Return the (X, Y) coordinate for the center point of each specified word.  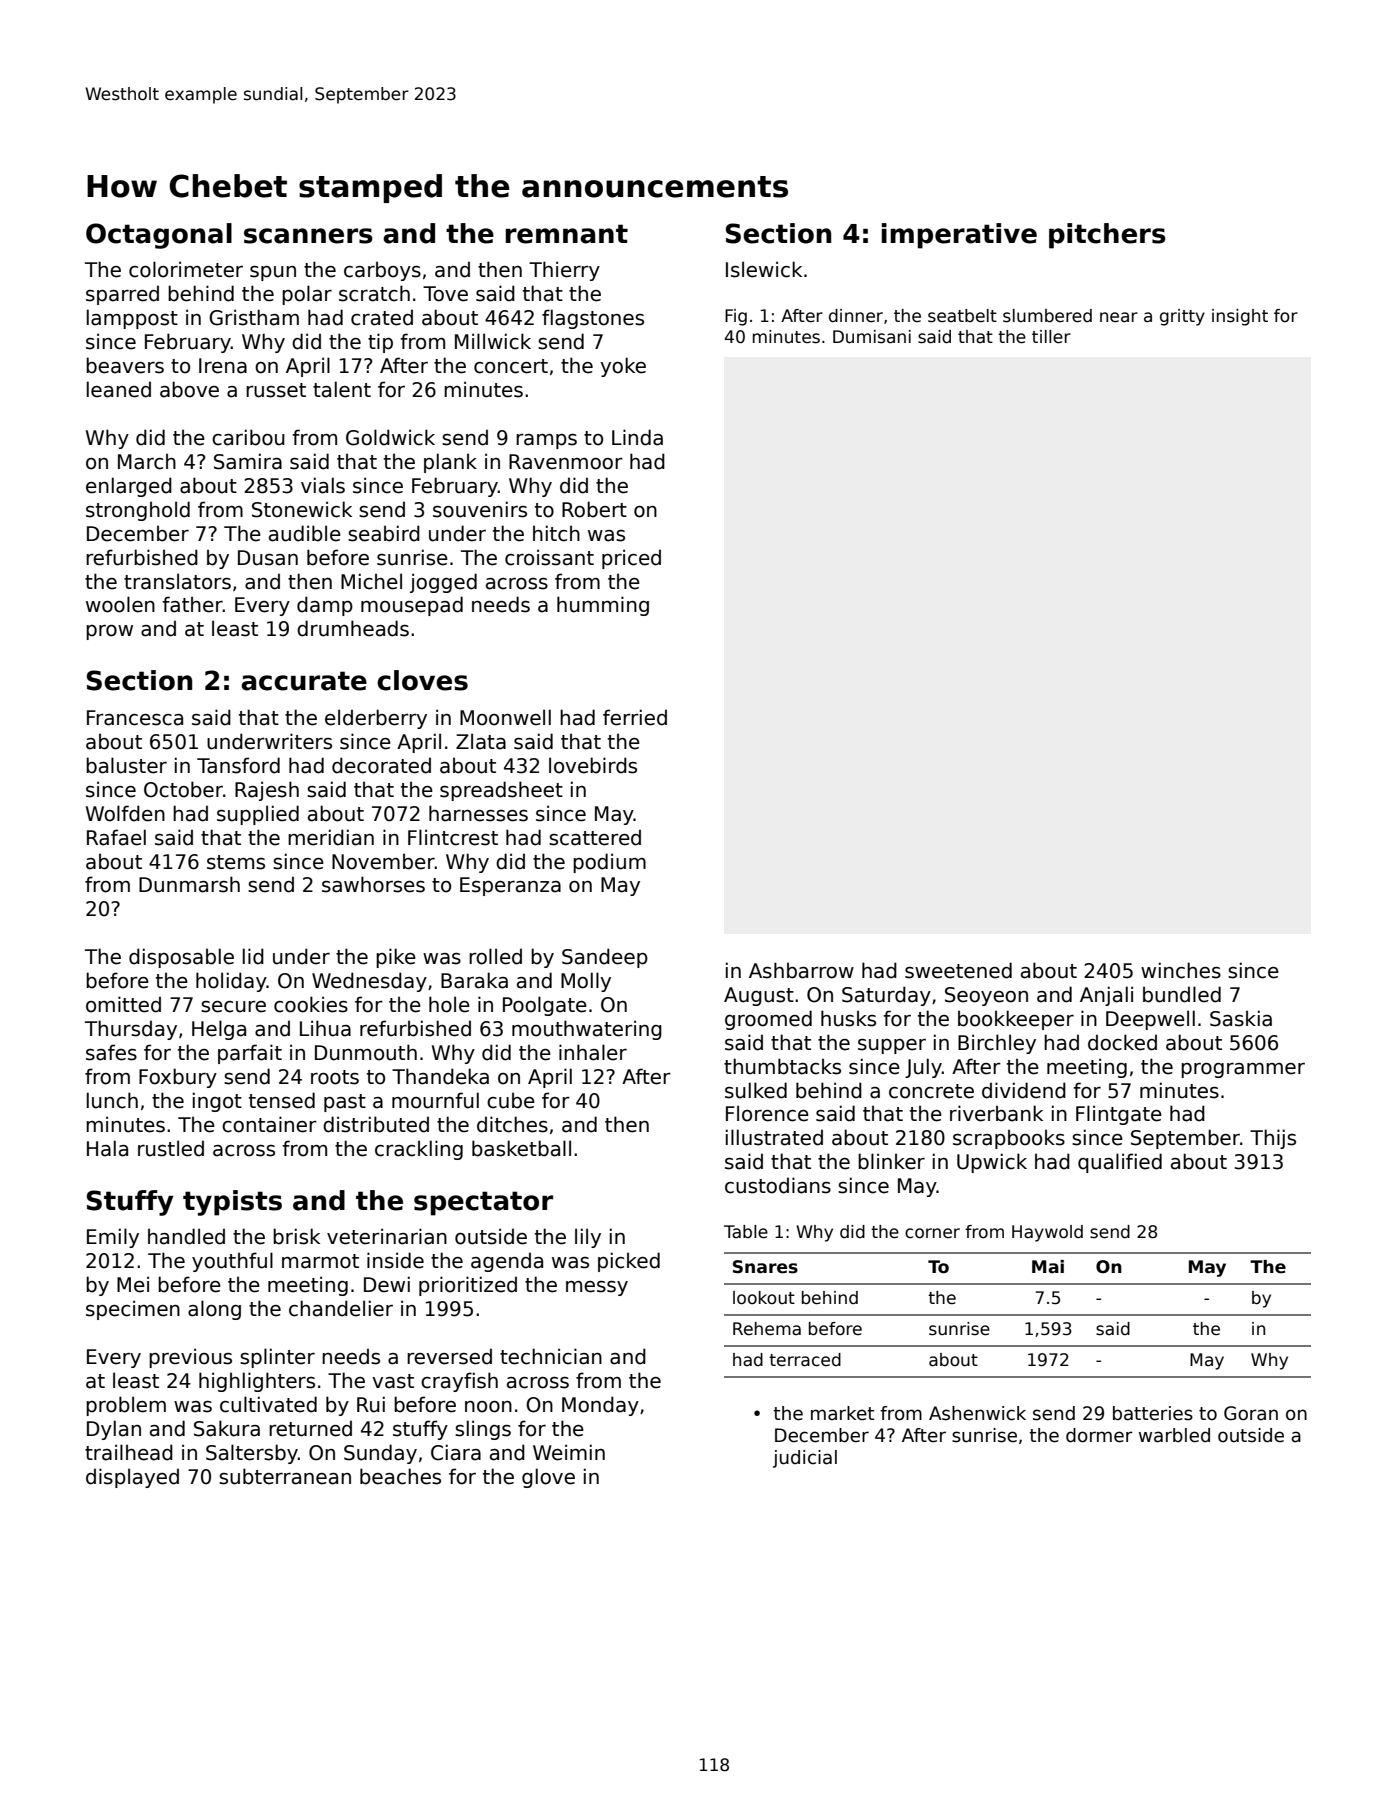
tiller (1051, 337)
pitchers (1107, 236)
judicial (805, 1459)
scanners (308, 236)
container (269, 1124)
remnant (567, 234)
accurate (304, 681)
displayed (132, 1478)
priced (631, 559)
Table (746, 1232)
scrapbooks (1009, 1139)
